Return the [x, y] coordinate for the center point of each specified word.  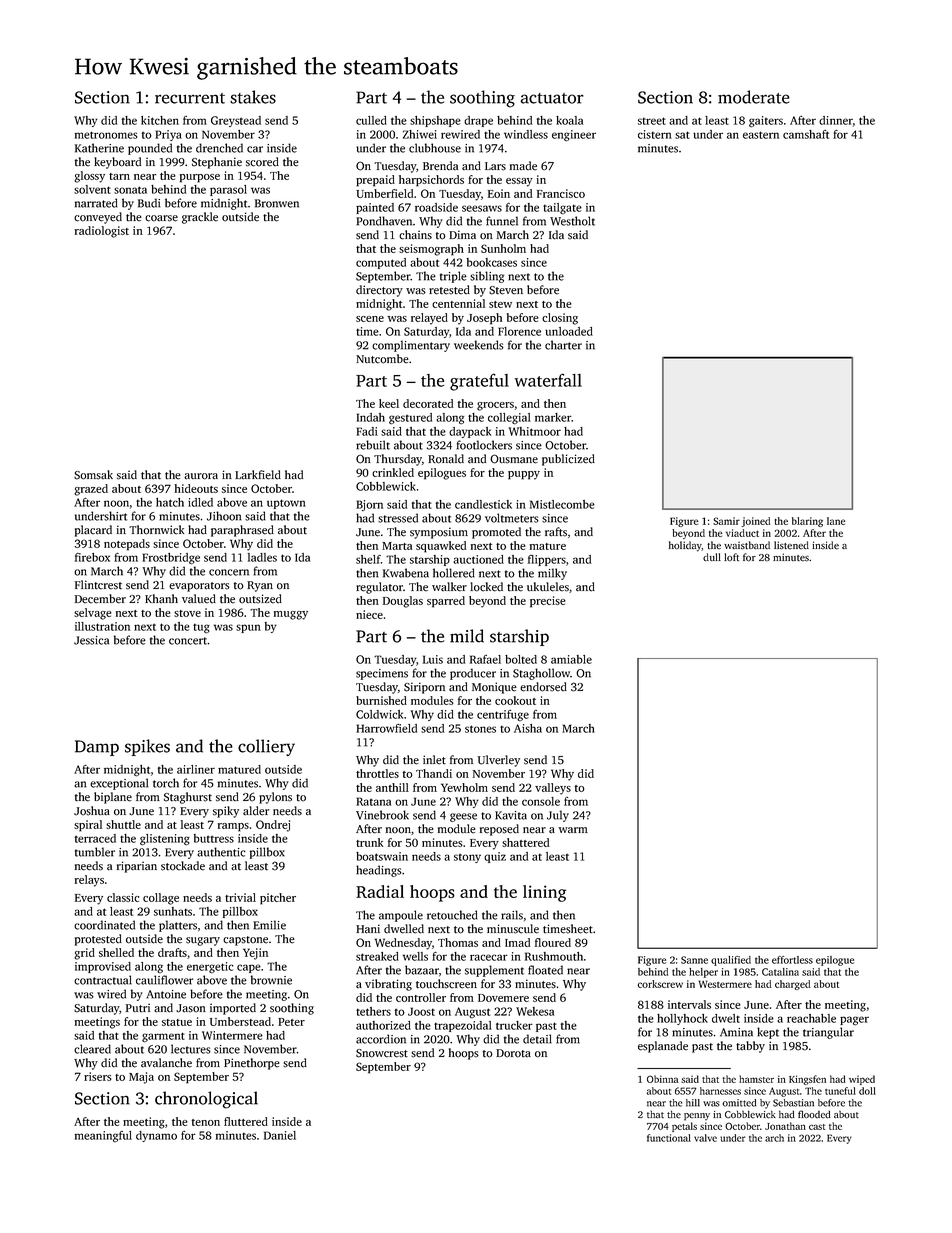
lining [544, 893]
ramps [233, 827]
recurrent [190, 98]
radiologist [102, 232]
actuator [552, 98]
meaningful [103, 1136]
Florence [519, 331]
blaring [807, 522]
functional [669, 1138]
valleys [553, 789]
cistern [655, 134]
